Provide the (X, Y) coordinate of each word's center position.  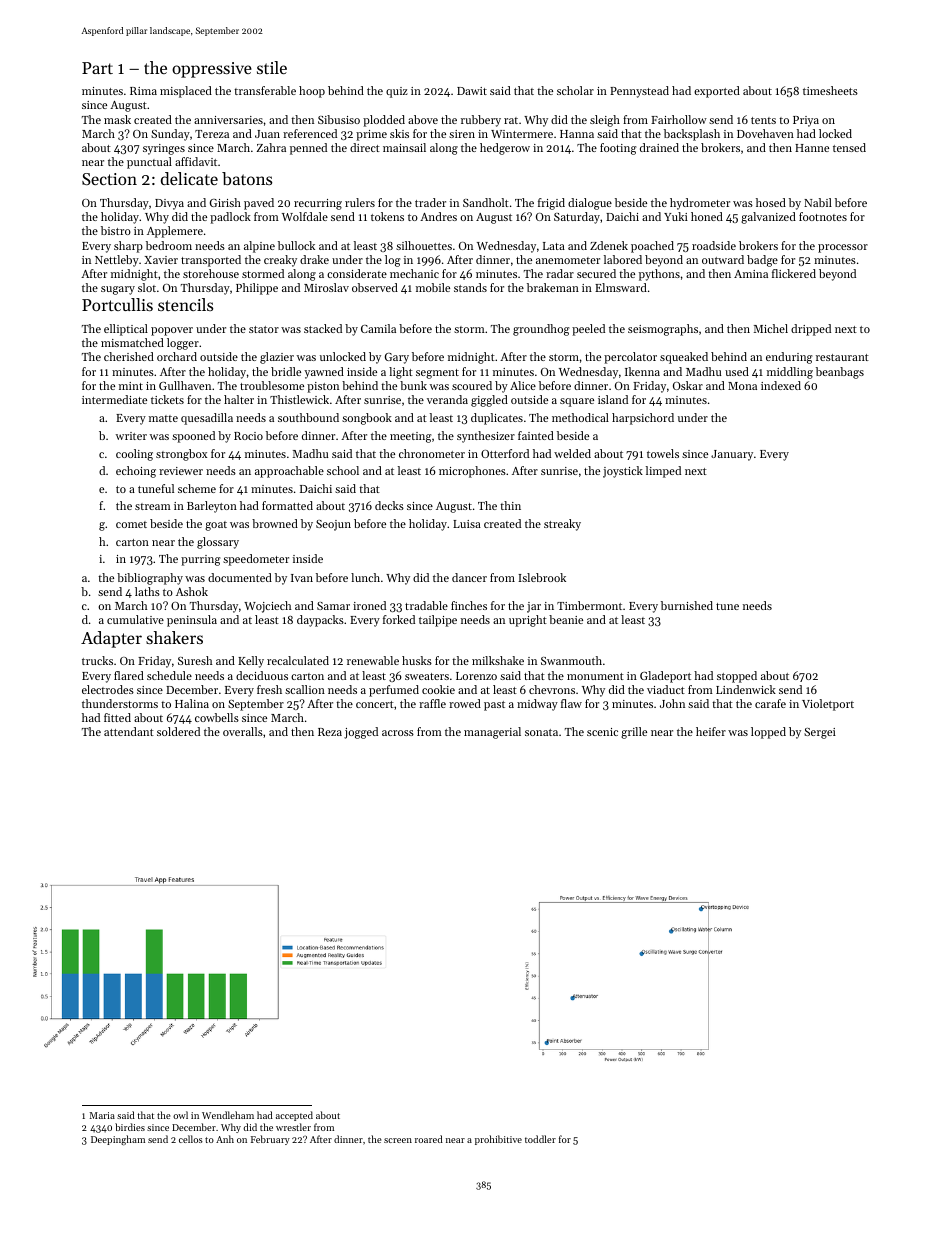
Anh (225, 1139)
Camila (378, 328)
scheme (197, 488)
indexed (781, 385)
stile (272, 67)
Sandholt (486, 202)
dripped (811, 330)
